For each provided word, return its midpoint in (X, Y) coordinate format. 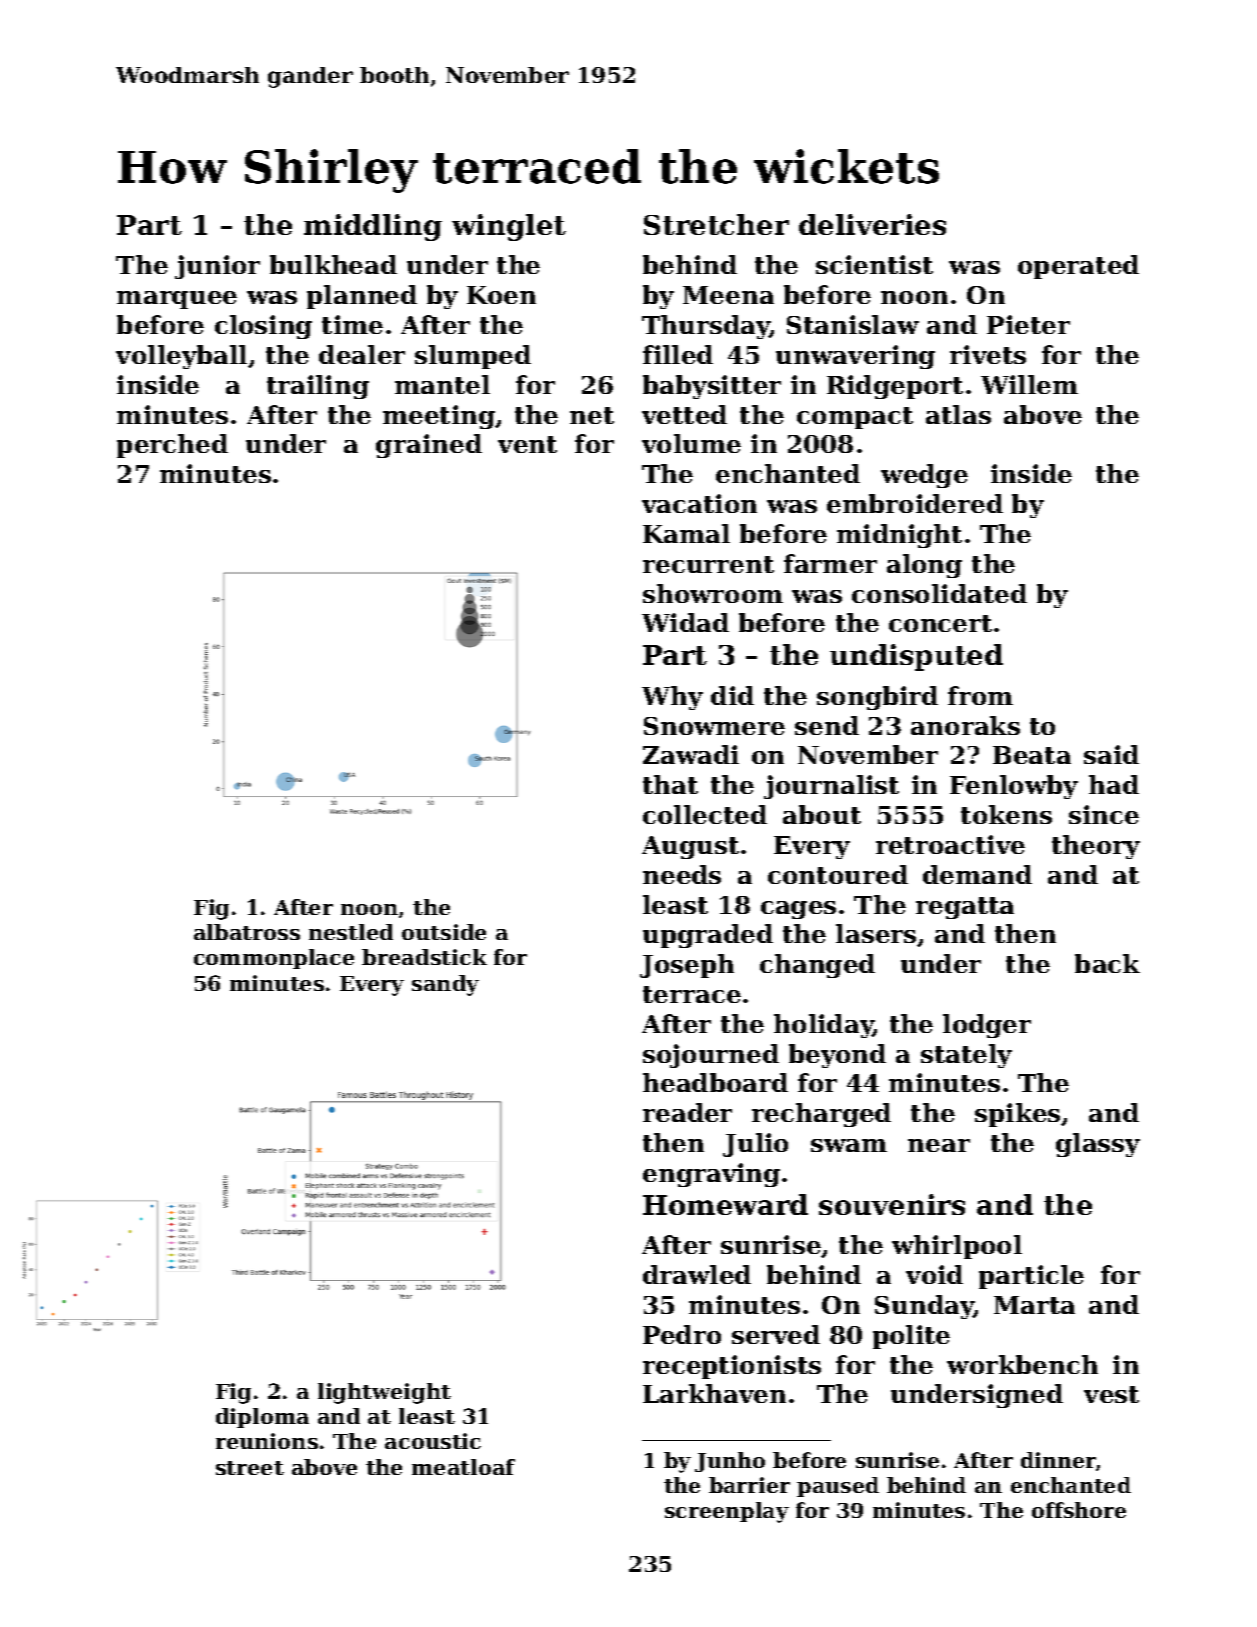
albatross (247, 932)
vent (527, 444)
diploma (262, 1418)
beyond (837, 1056)
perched (172, 446)
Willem (1029, 384)
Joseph (687, 966)
